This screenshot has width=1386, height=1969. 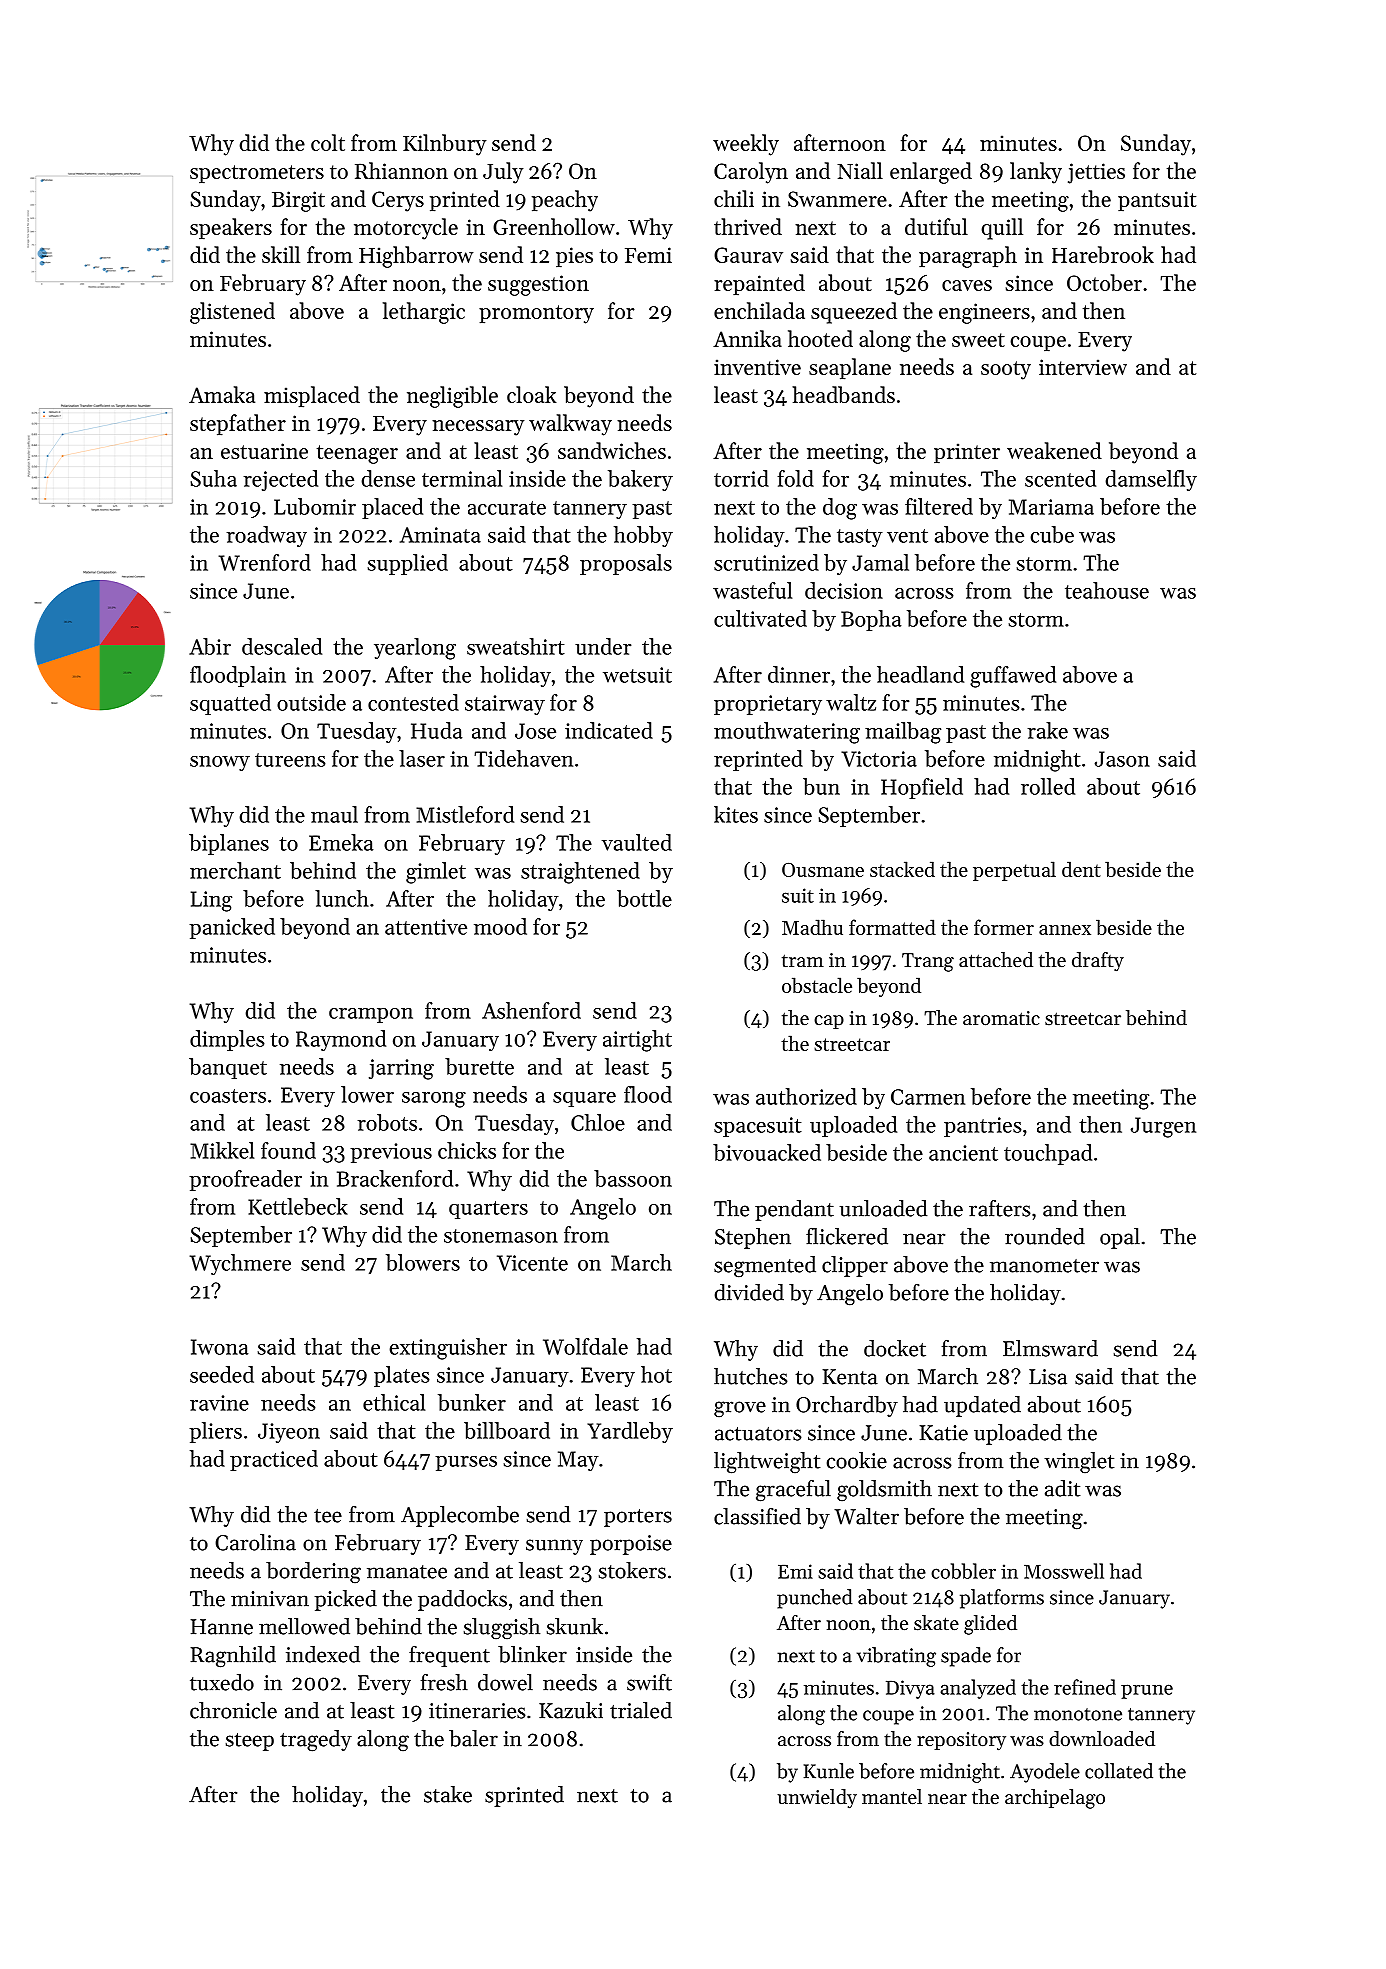 What do you see at coordinates (851, 702) in the screenshot?
I see `waltz` at bounding box center [851, 702].
